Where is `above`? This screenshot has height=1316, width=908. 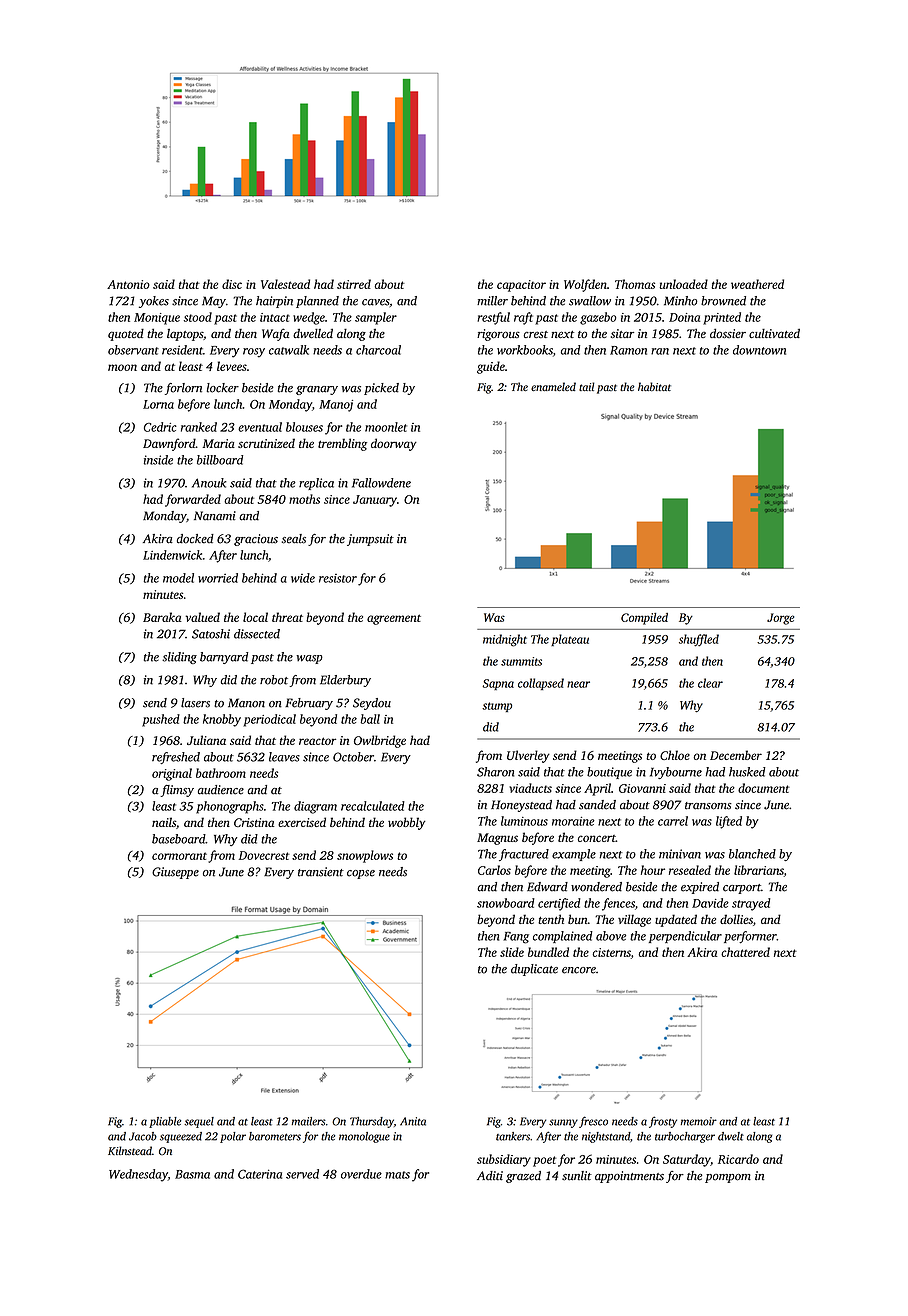
above is located at coordinates (611, 936).
